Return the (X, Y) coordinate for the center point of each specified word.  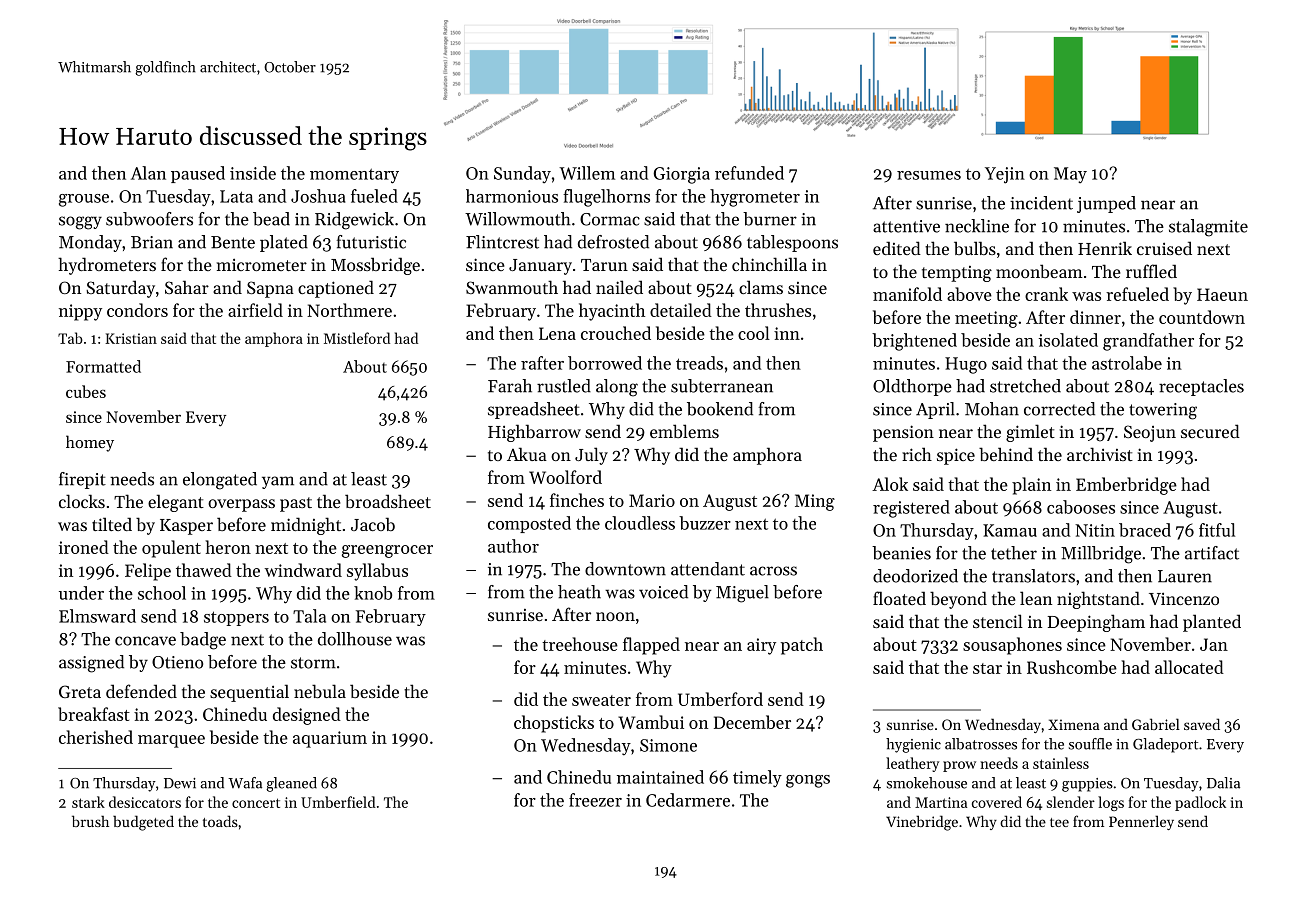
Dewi (180, 783)
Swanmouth (512, 287)
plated (284, 243)
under (81, 593)
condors (137, 310)
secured (1210, 431)
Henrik (1105, 248)
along (617, 388)
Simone (668, 745)
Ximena (1073, 724)
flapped (651, 646)
